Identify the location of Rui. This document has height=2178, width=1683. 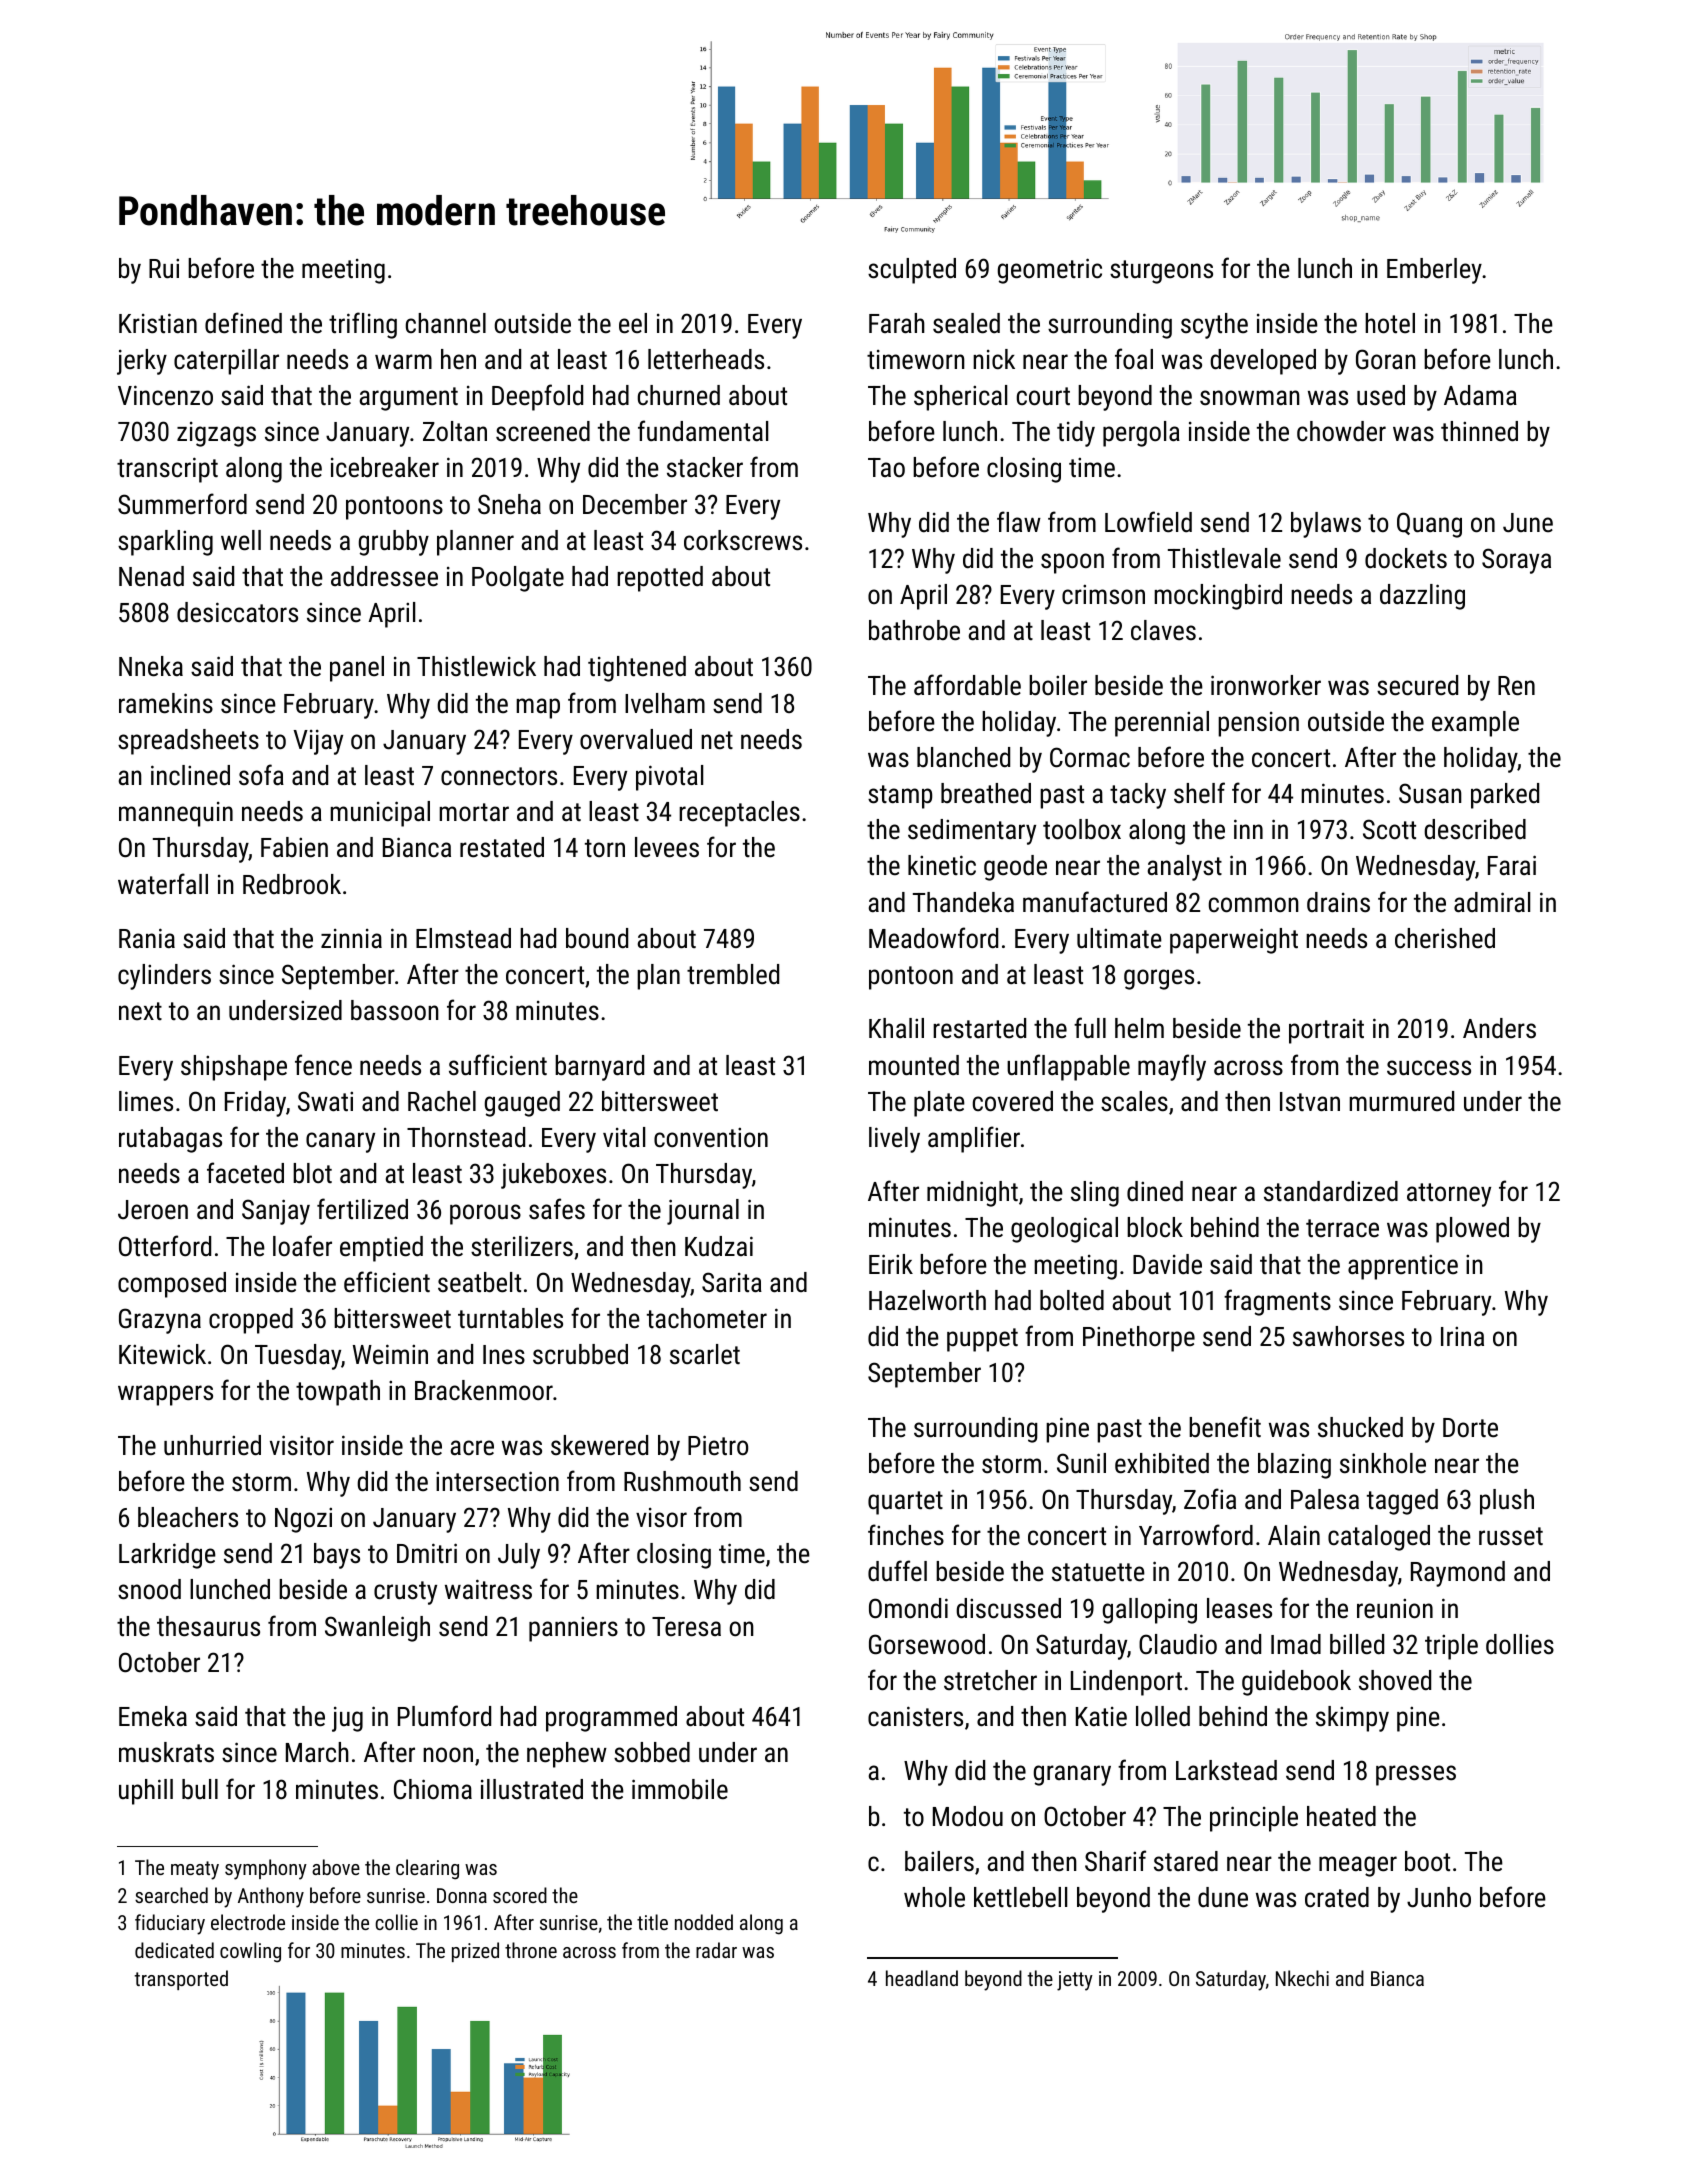
(164, 269).
